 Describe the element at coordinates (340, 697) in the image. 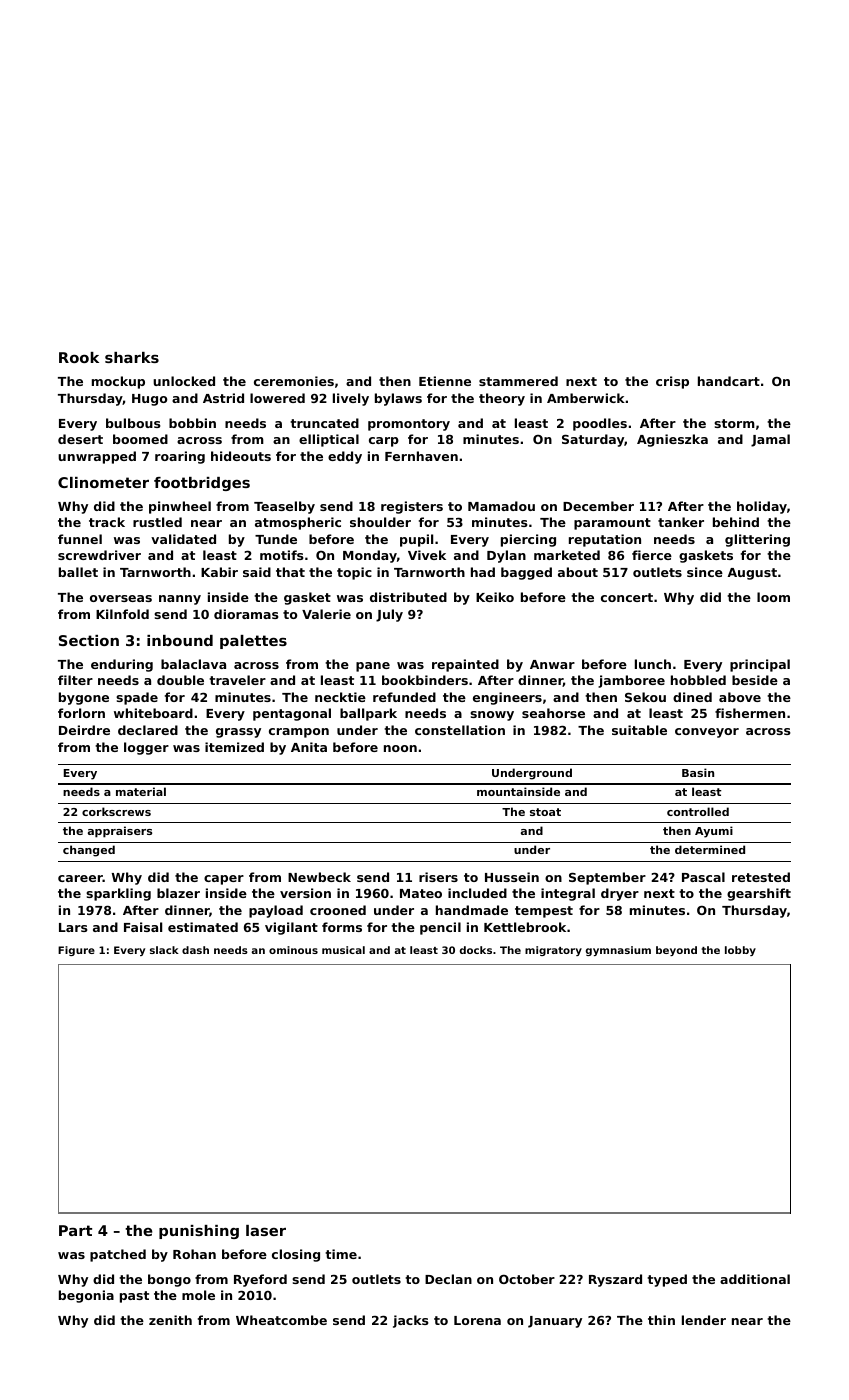

I see `necktie` at that location.
